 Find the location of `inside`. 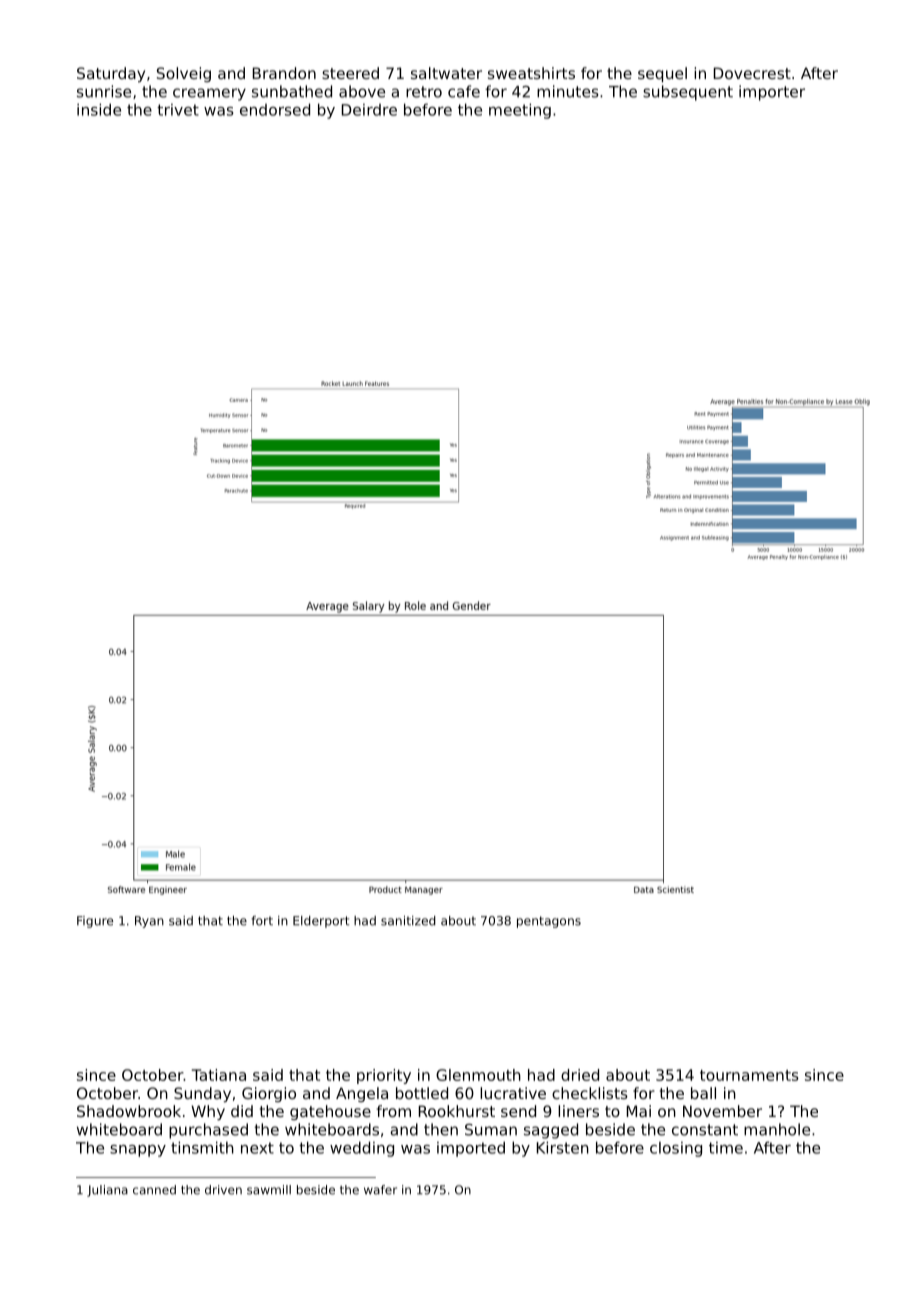

inside is located at coordinates (99, 109).
